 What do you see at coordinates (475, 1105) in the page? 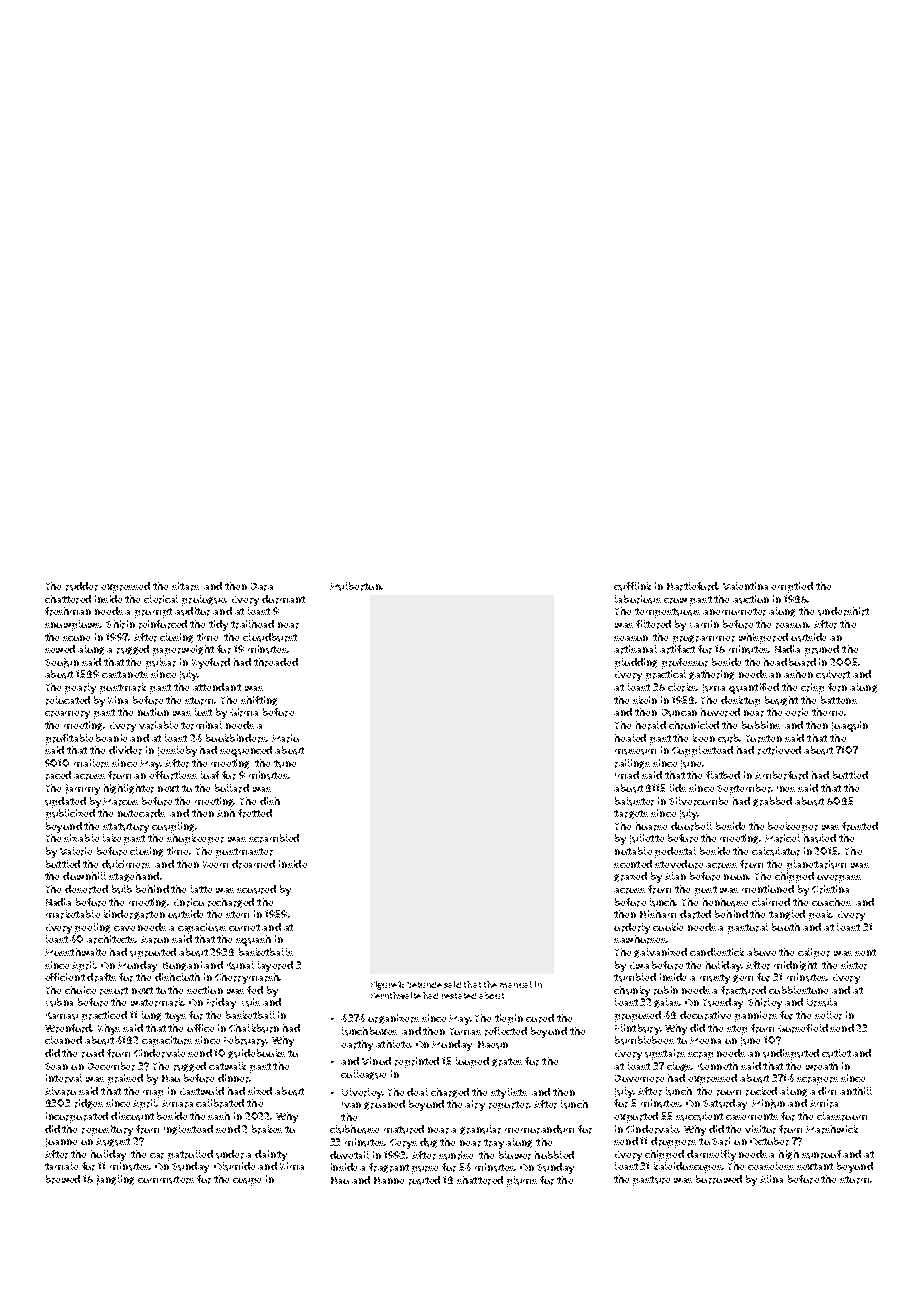
I see `airy` at bounding box center [475, 1105].
